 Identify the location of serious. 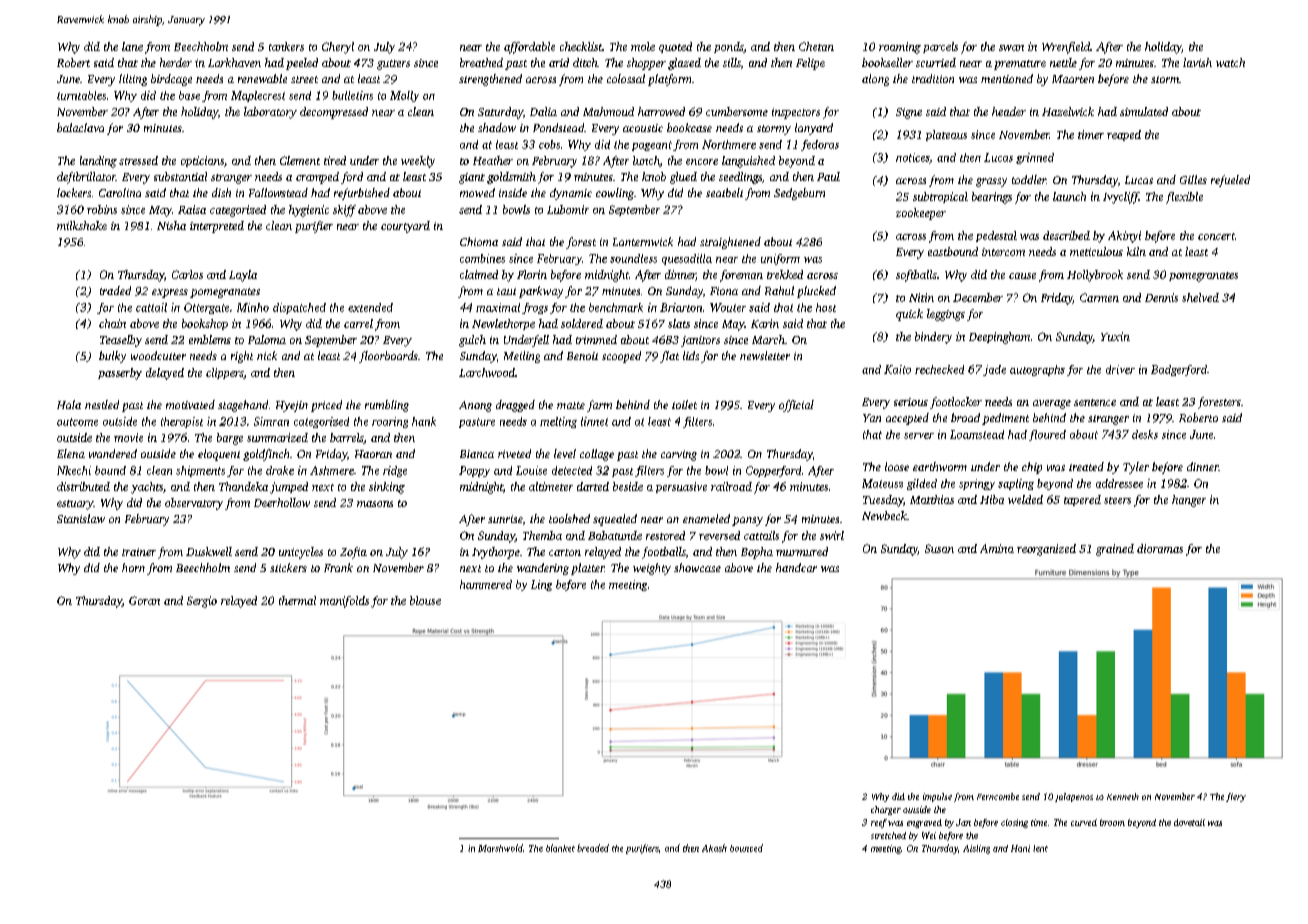
(911, 402).
